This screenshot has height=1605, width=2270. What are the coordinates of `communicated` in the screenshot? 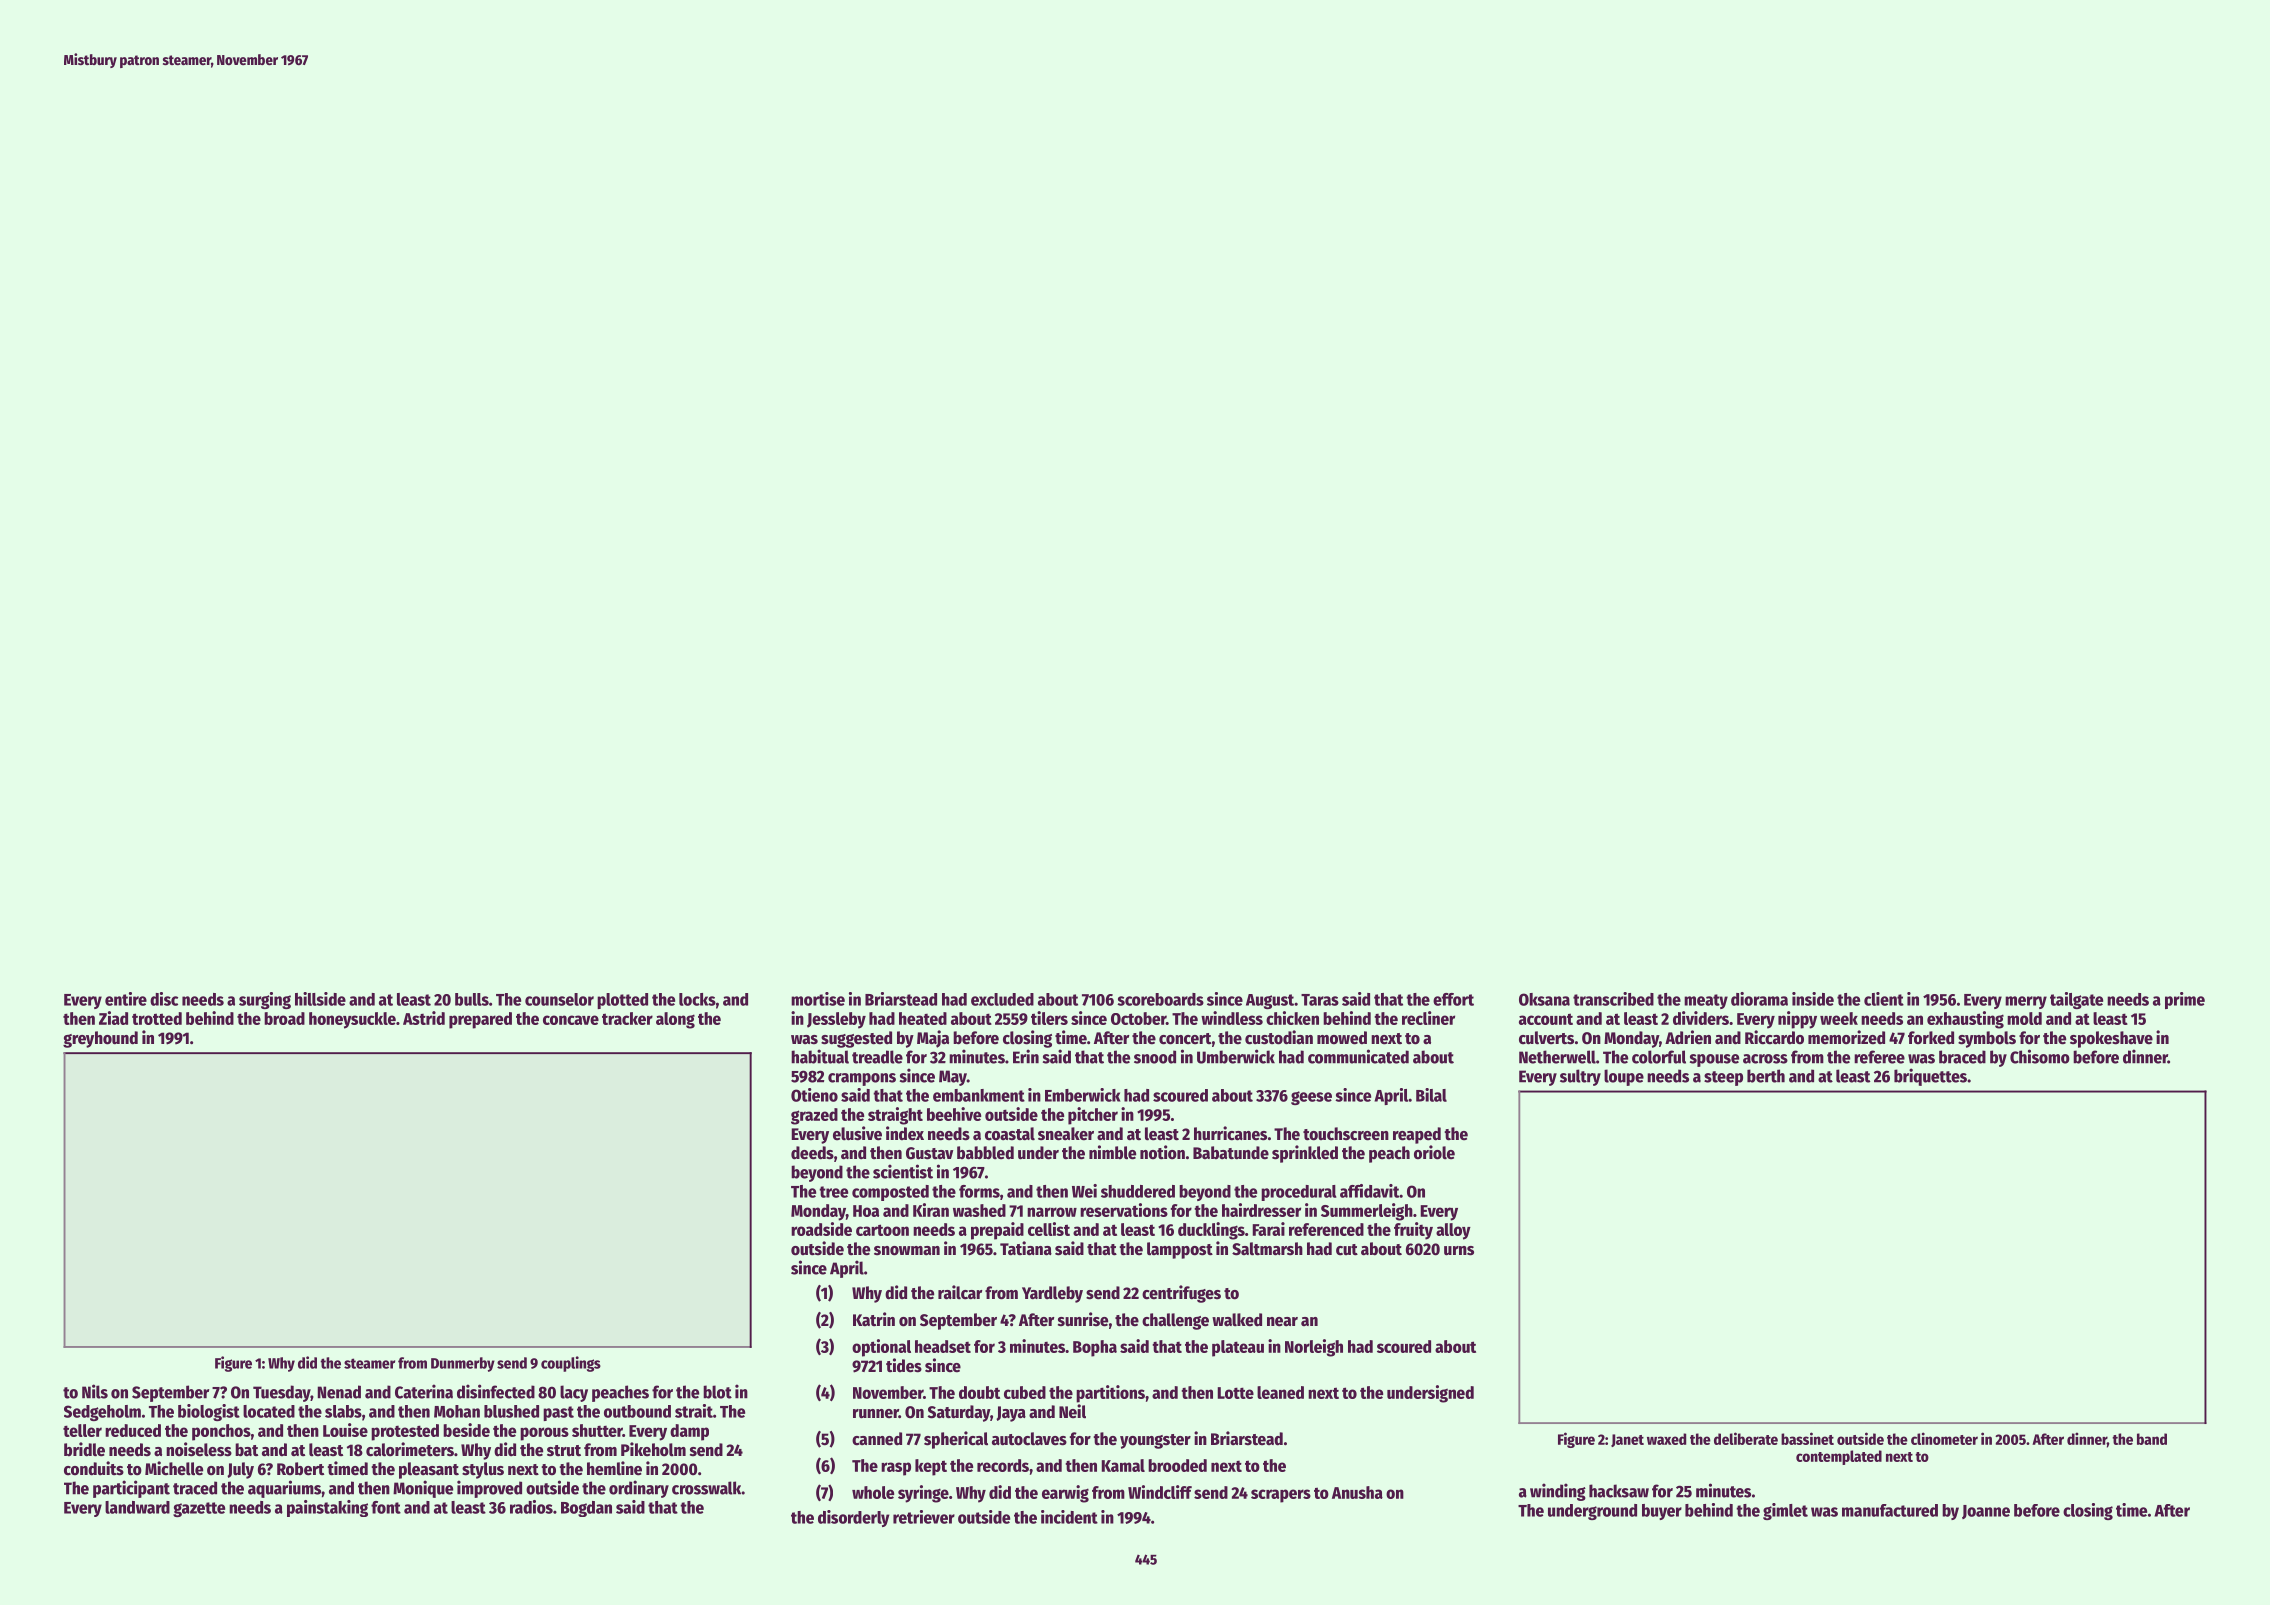 It's located at (1358, 1056).
